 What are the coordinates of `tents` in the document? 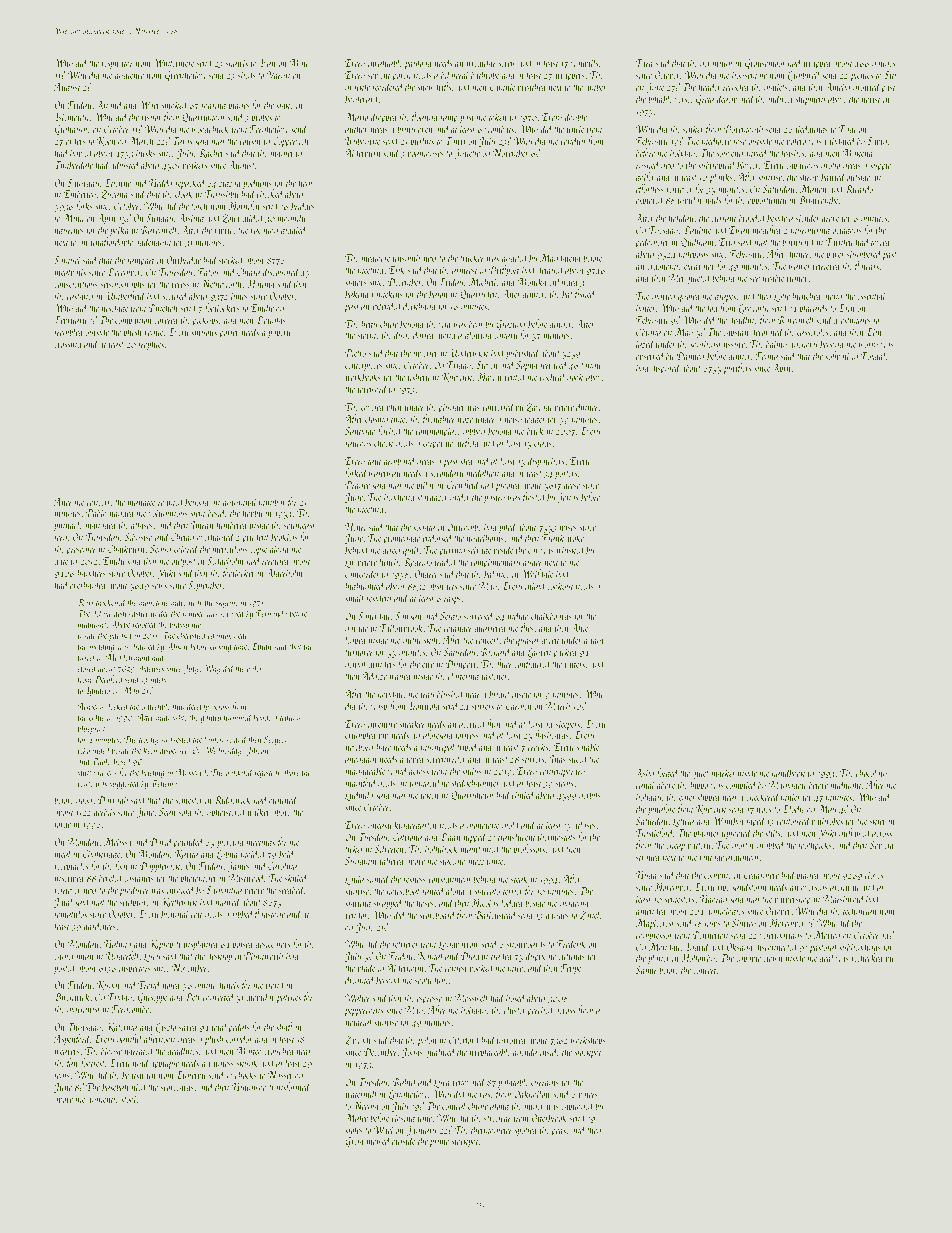 It's located at (62, 1076).
